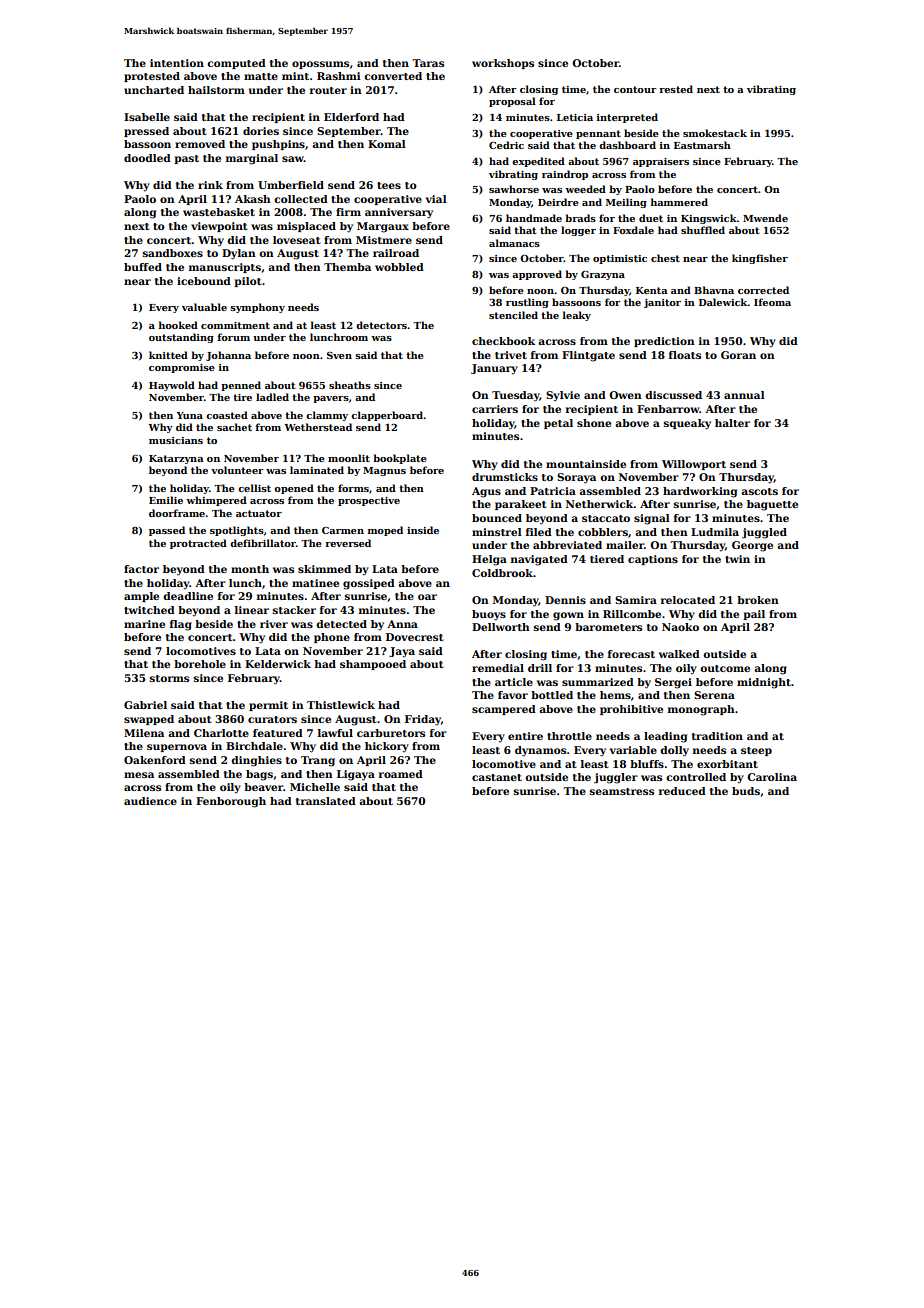 This image has height=1308, width=924. Describe the element at coordinates (715, 133) in the image. I see `smokestack` at that location.
